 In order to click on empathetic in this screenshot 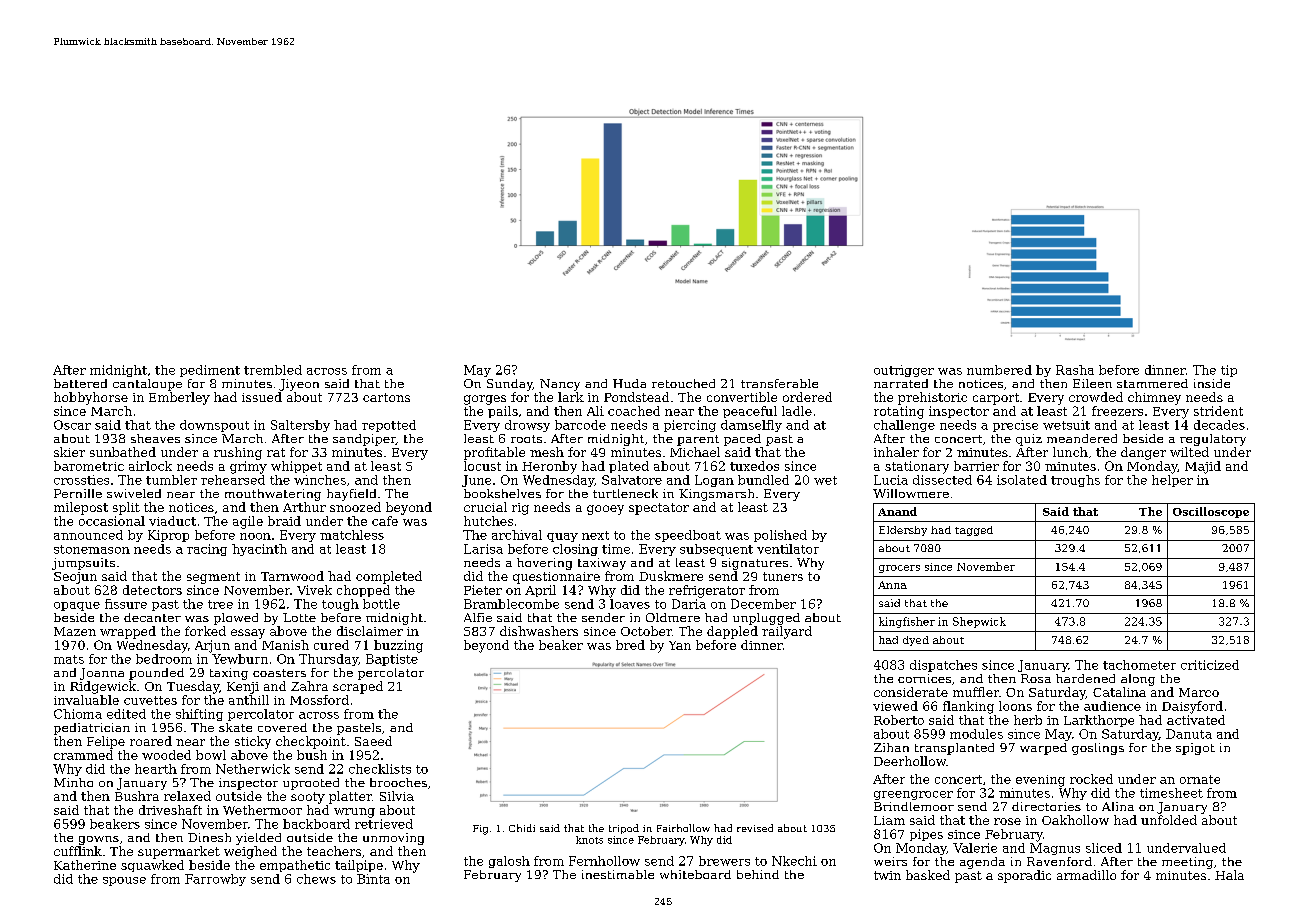, I will do `click(295, 866)`.
